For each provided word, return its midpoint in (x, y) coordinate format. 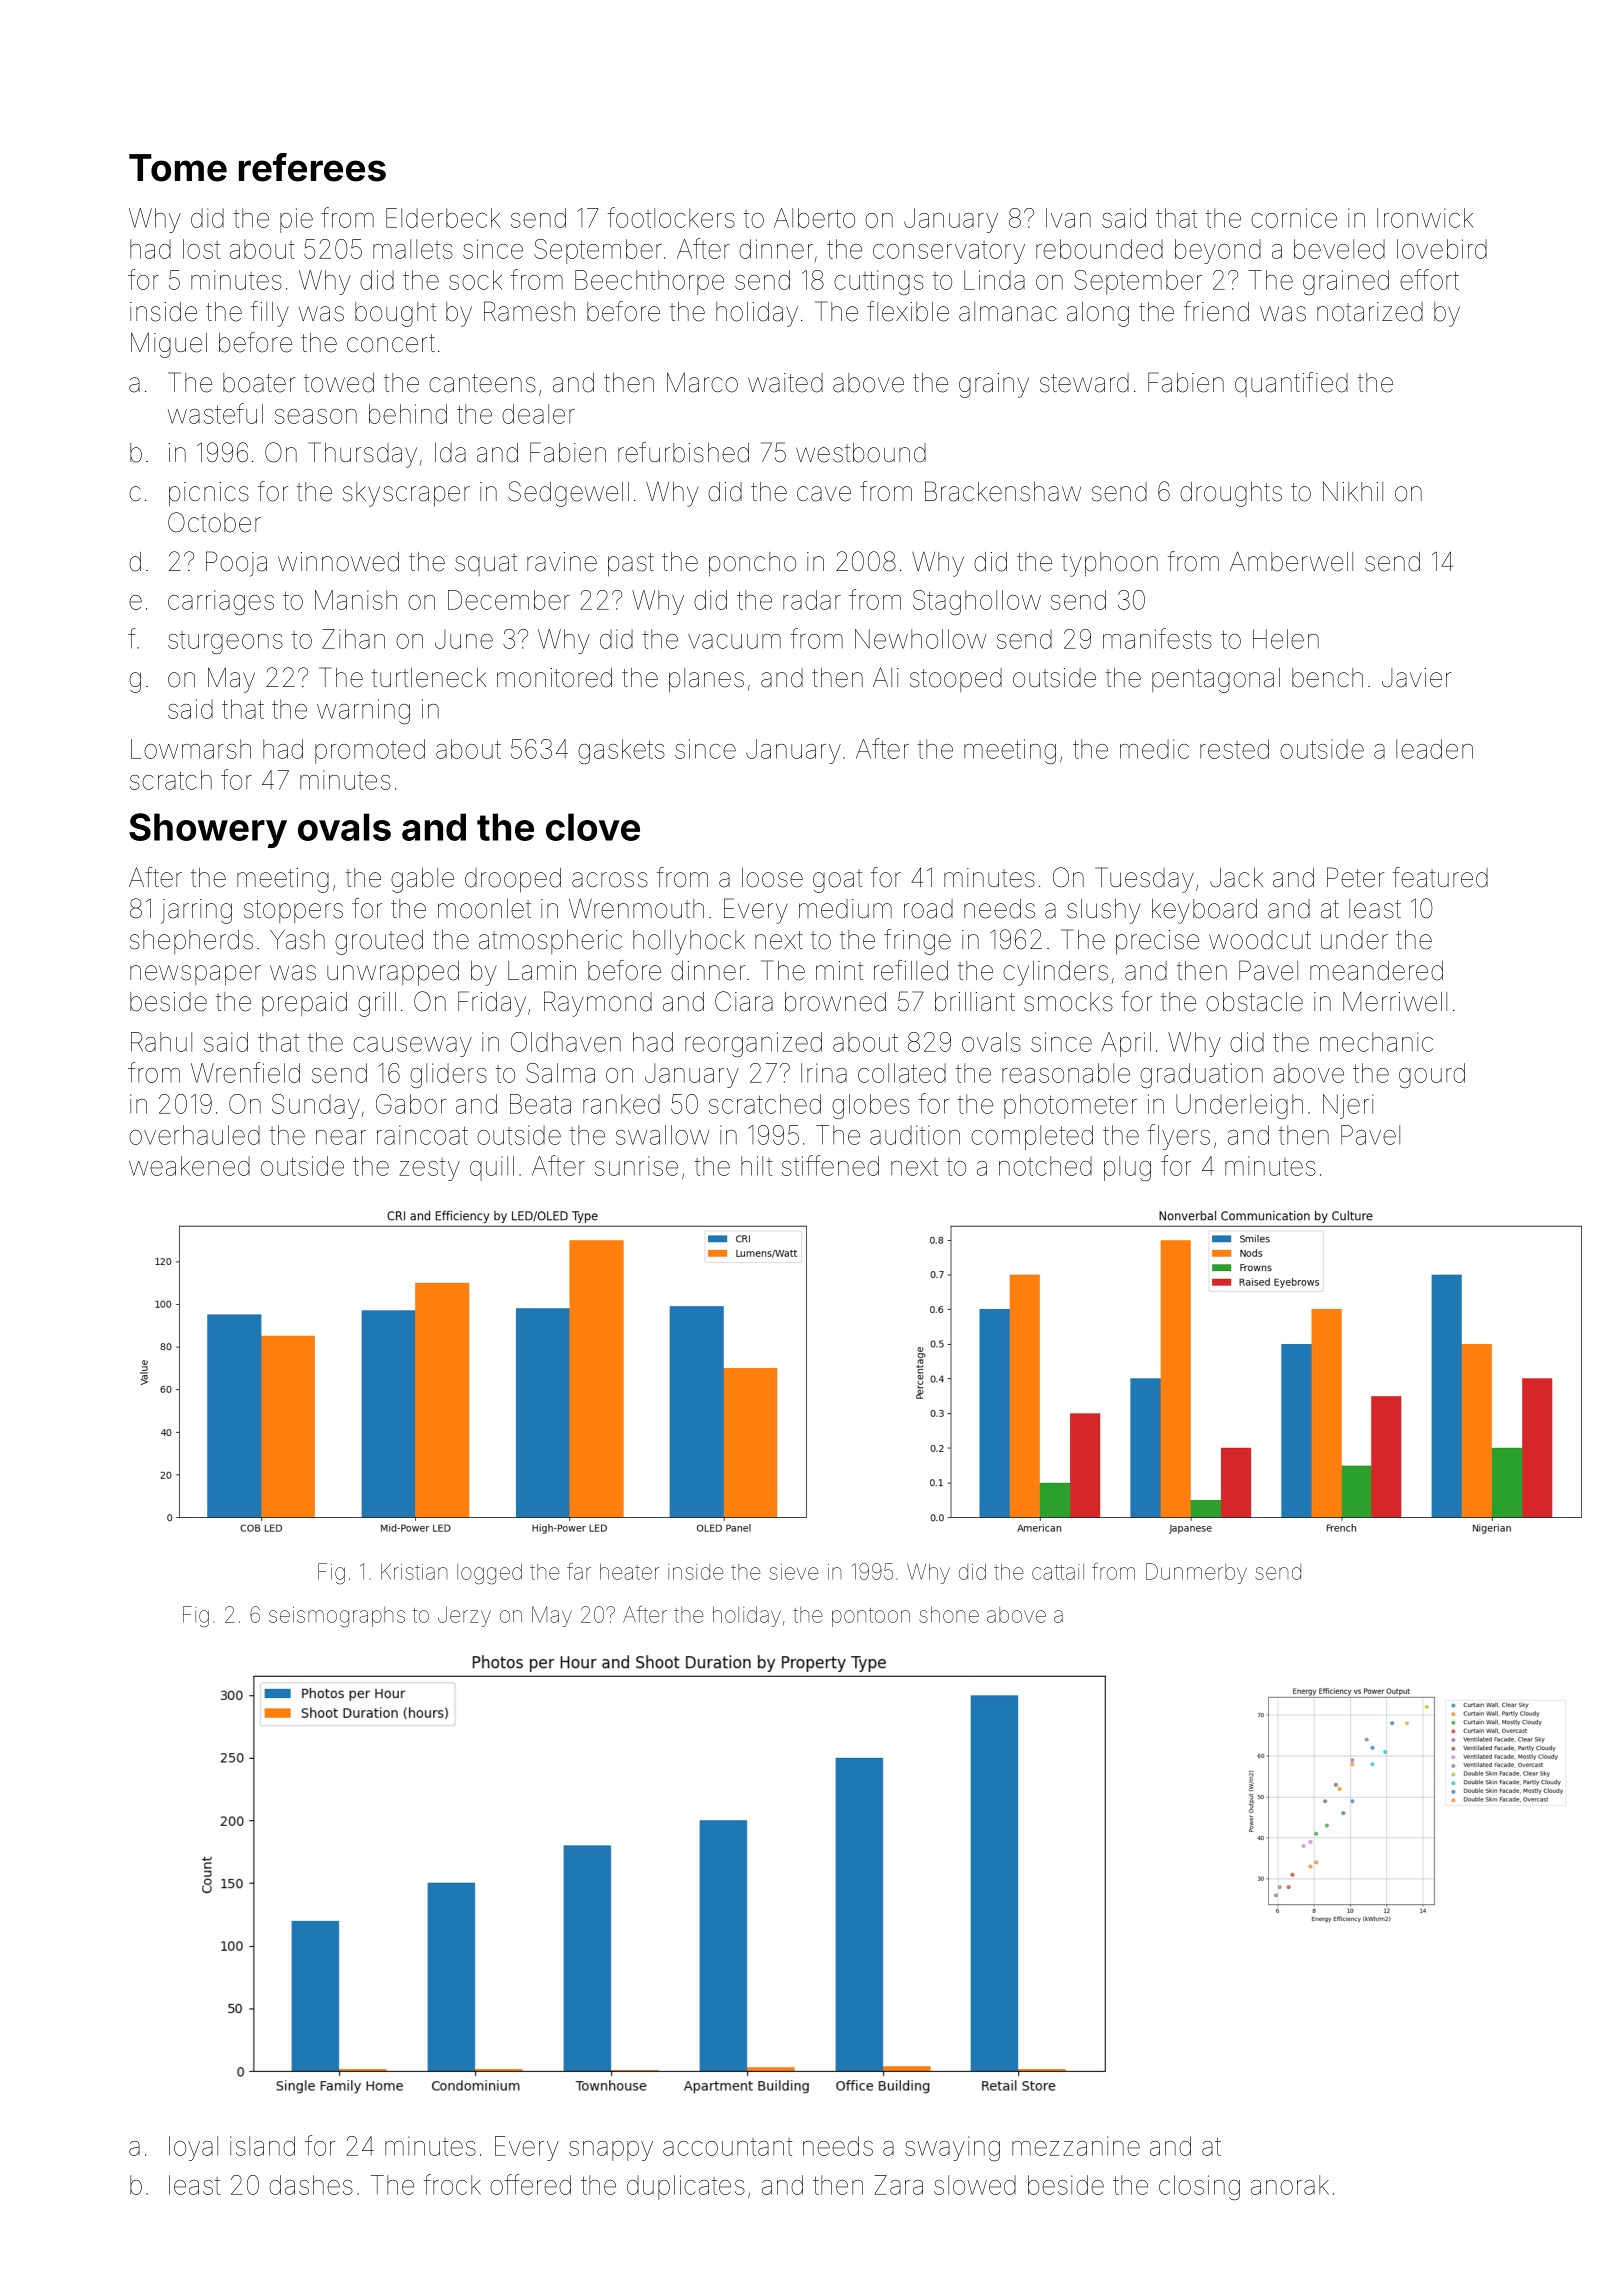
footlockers (671, 217)
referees (312, 167)
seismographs (337, 1617)
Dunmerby (1196, 1573)
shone (949, 1614)
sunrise (636, 1166)
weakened (189, 1166)
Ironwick (1425, 218)
